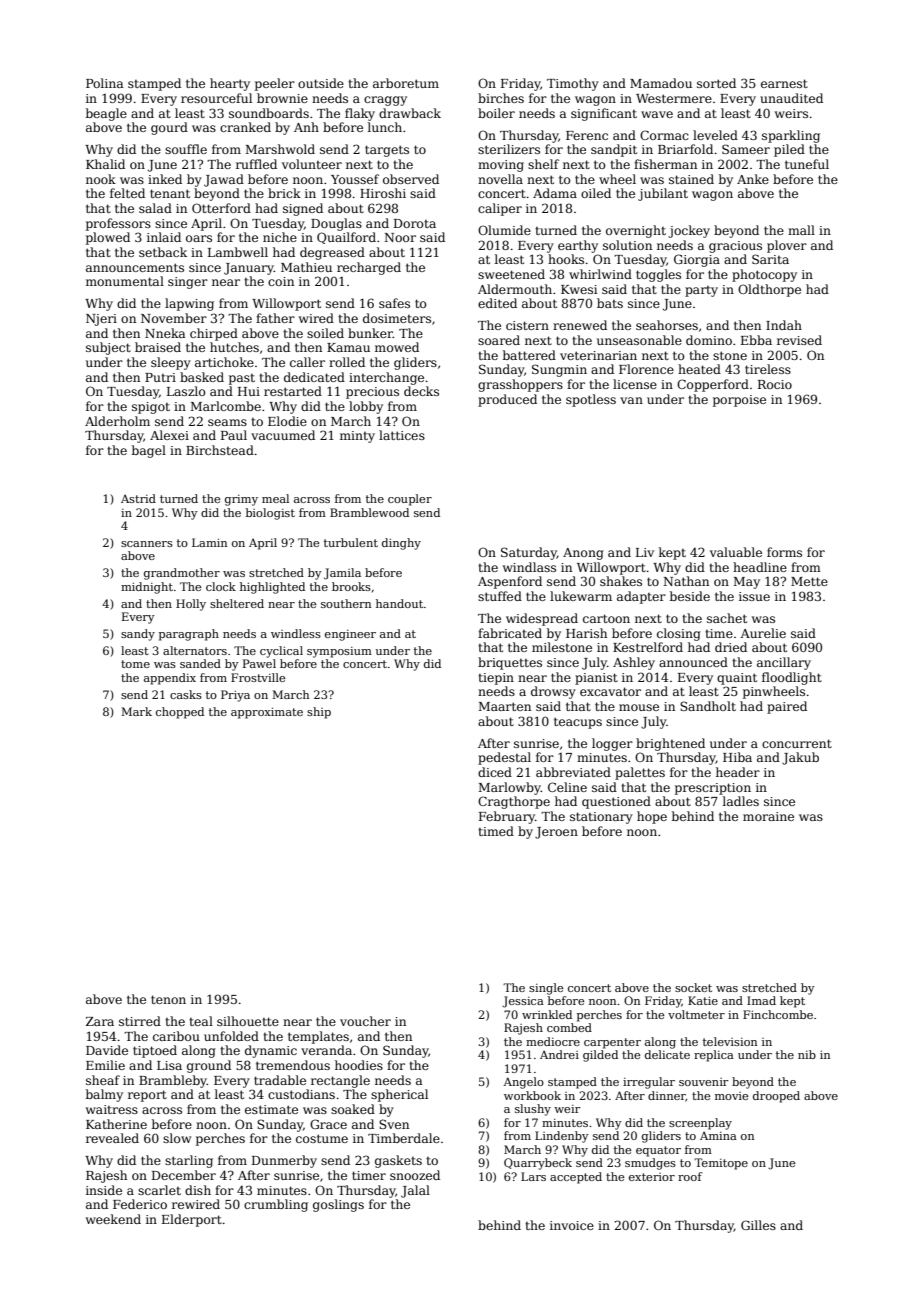 The width and height of the screenshot is (924, 1308). What do you see at coordinates (500, 209) in the screenshot?
I see `caliper` at bounding box center [500, 209].
